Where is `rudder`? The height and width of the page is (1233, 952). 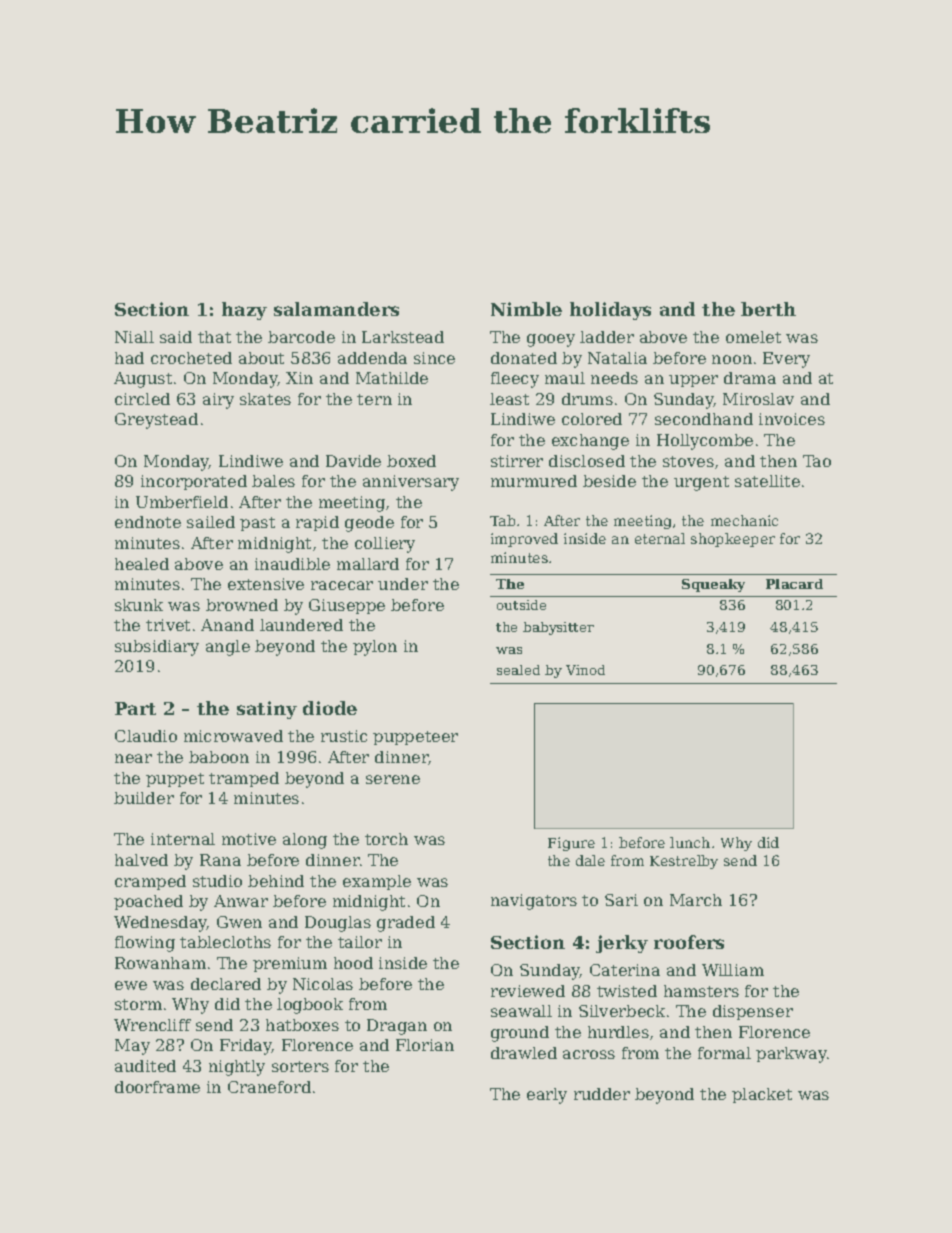
rudder is located at coordinates (602, 1094).
